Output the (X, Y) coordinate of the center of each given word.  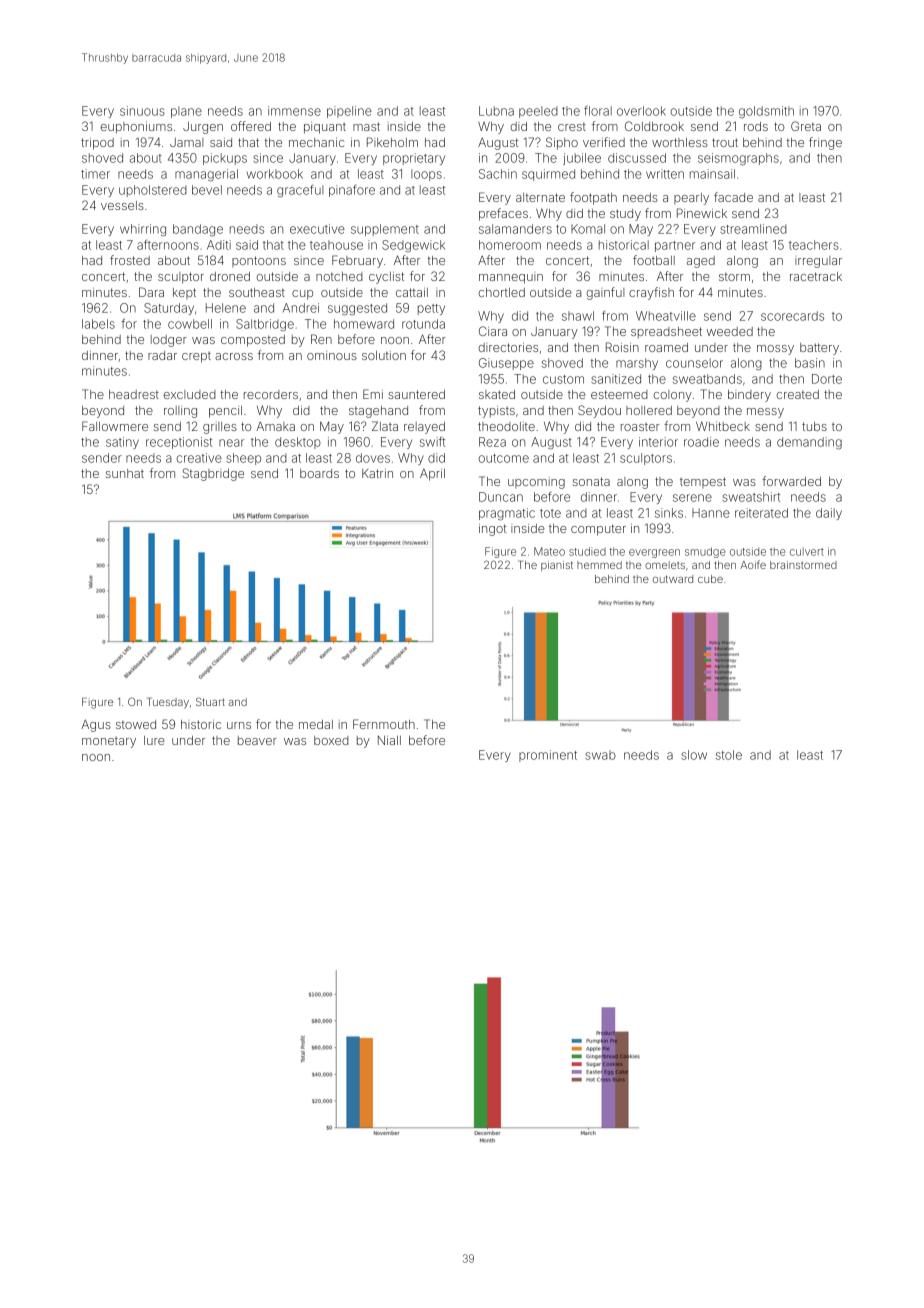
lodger (169, 341)
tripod (97, 144)
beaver (257, 740)
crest (572, 126)
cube (710, 579)
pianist (557, 566)
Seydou (599, 411)
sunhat (125, 473)
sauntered (416, 394)
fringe (825, 143)
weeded (730, 331)
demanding (809, 443)
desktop (298, 443)
